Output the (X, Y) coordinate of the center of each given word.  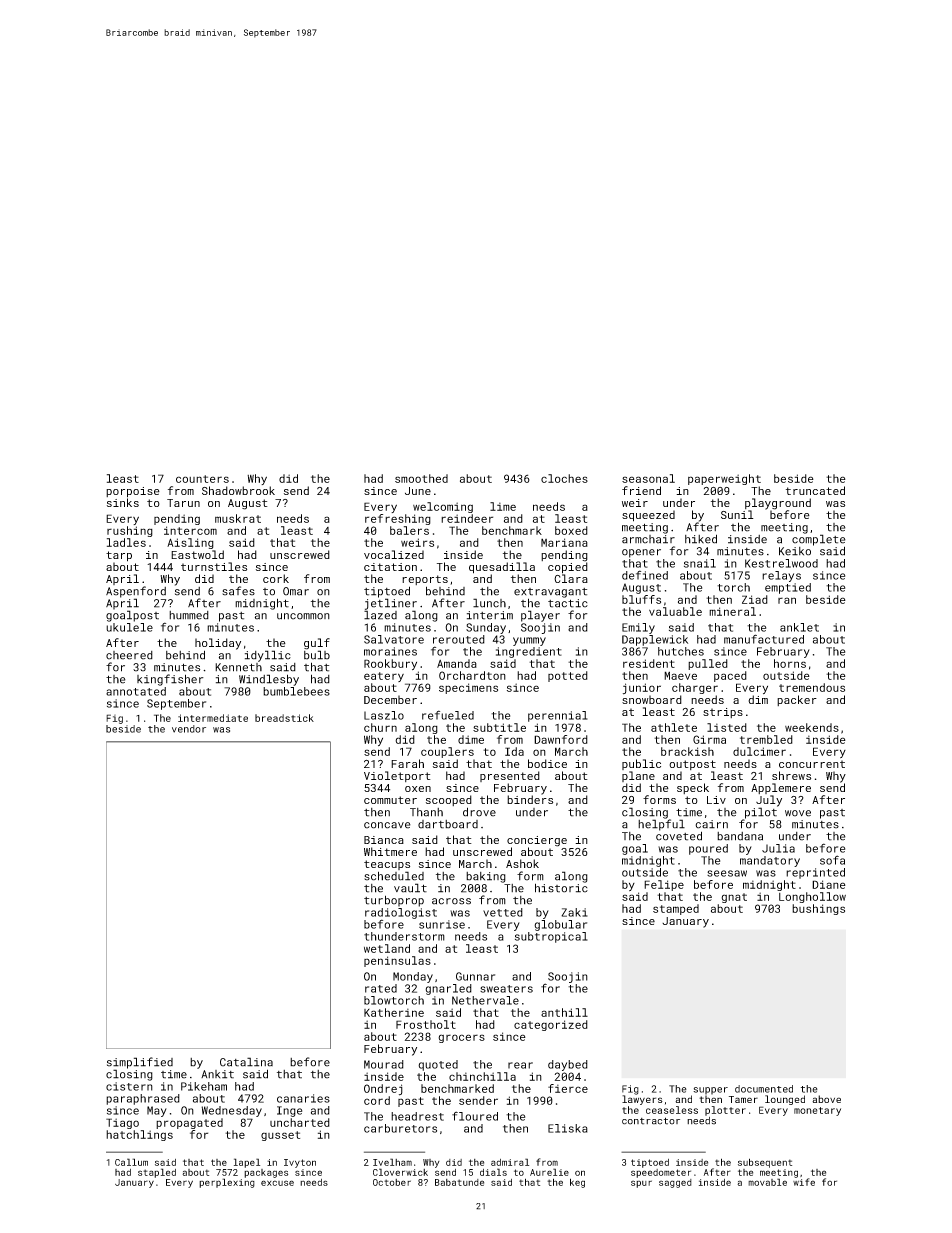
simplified (140, 1063)
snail (700, 563)
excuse (277, 1183)
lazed (380, 615)
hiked (701, 539)
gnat (734, 898)
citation (390, 567)
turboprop (394, 901)
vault (410, 888)
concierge (537, 841)
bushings (818, 909)
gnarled (448, 989)
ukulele (129, 627)
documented (764, 1089)
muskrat (238, 518)
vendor (189, 729)
